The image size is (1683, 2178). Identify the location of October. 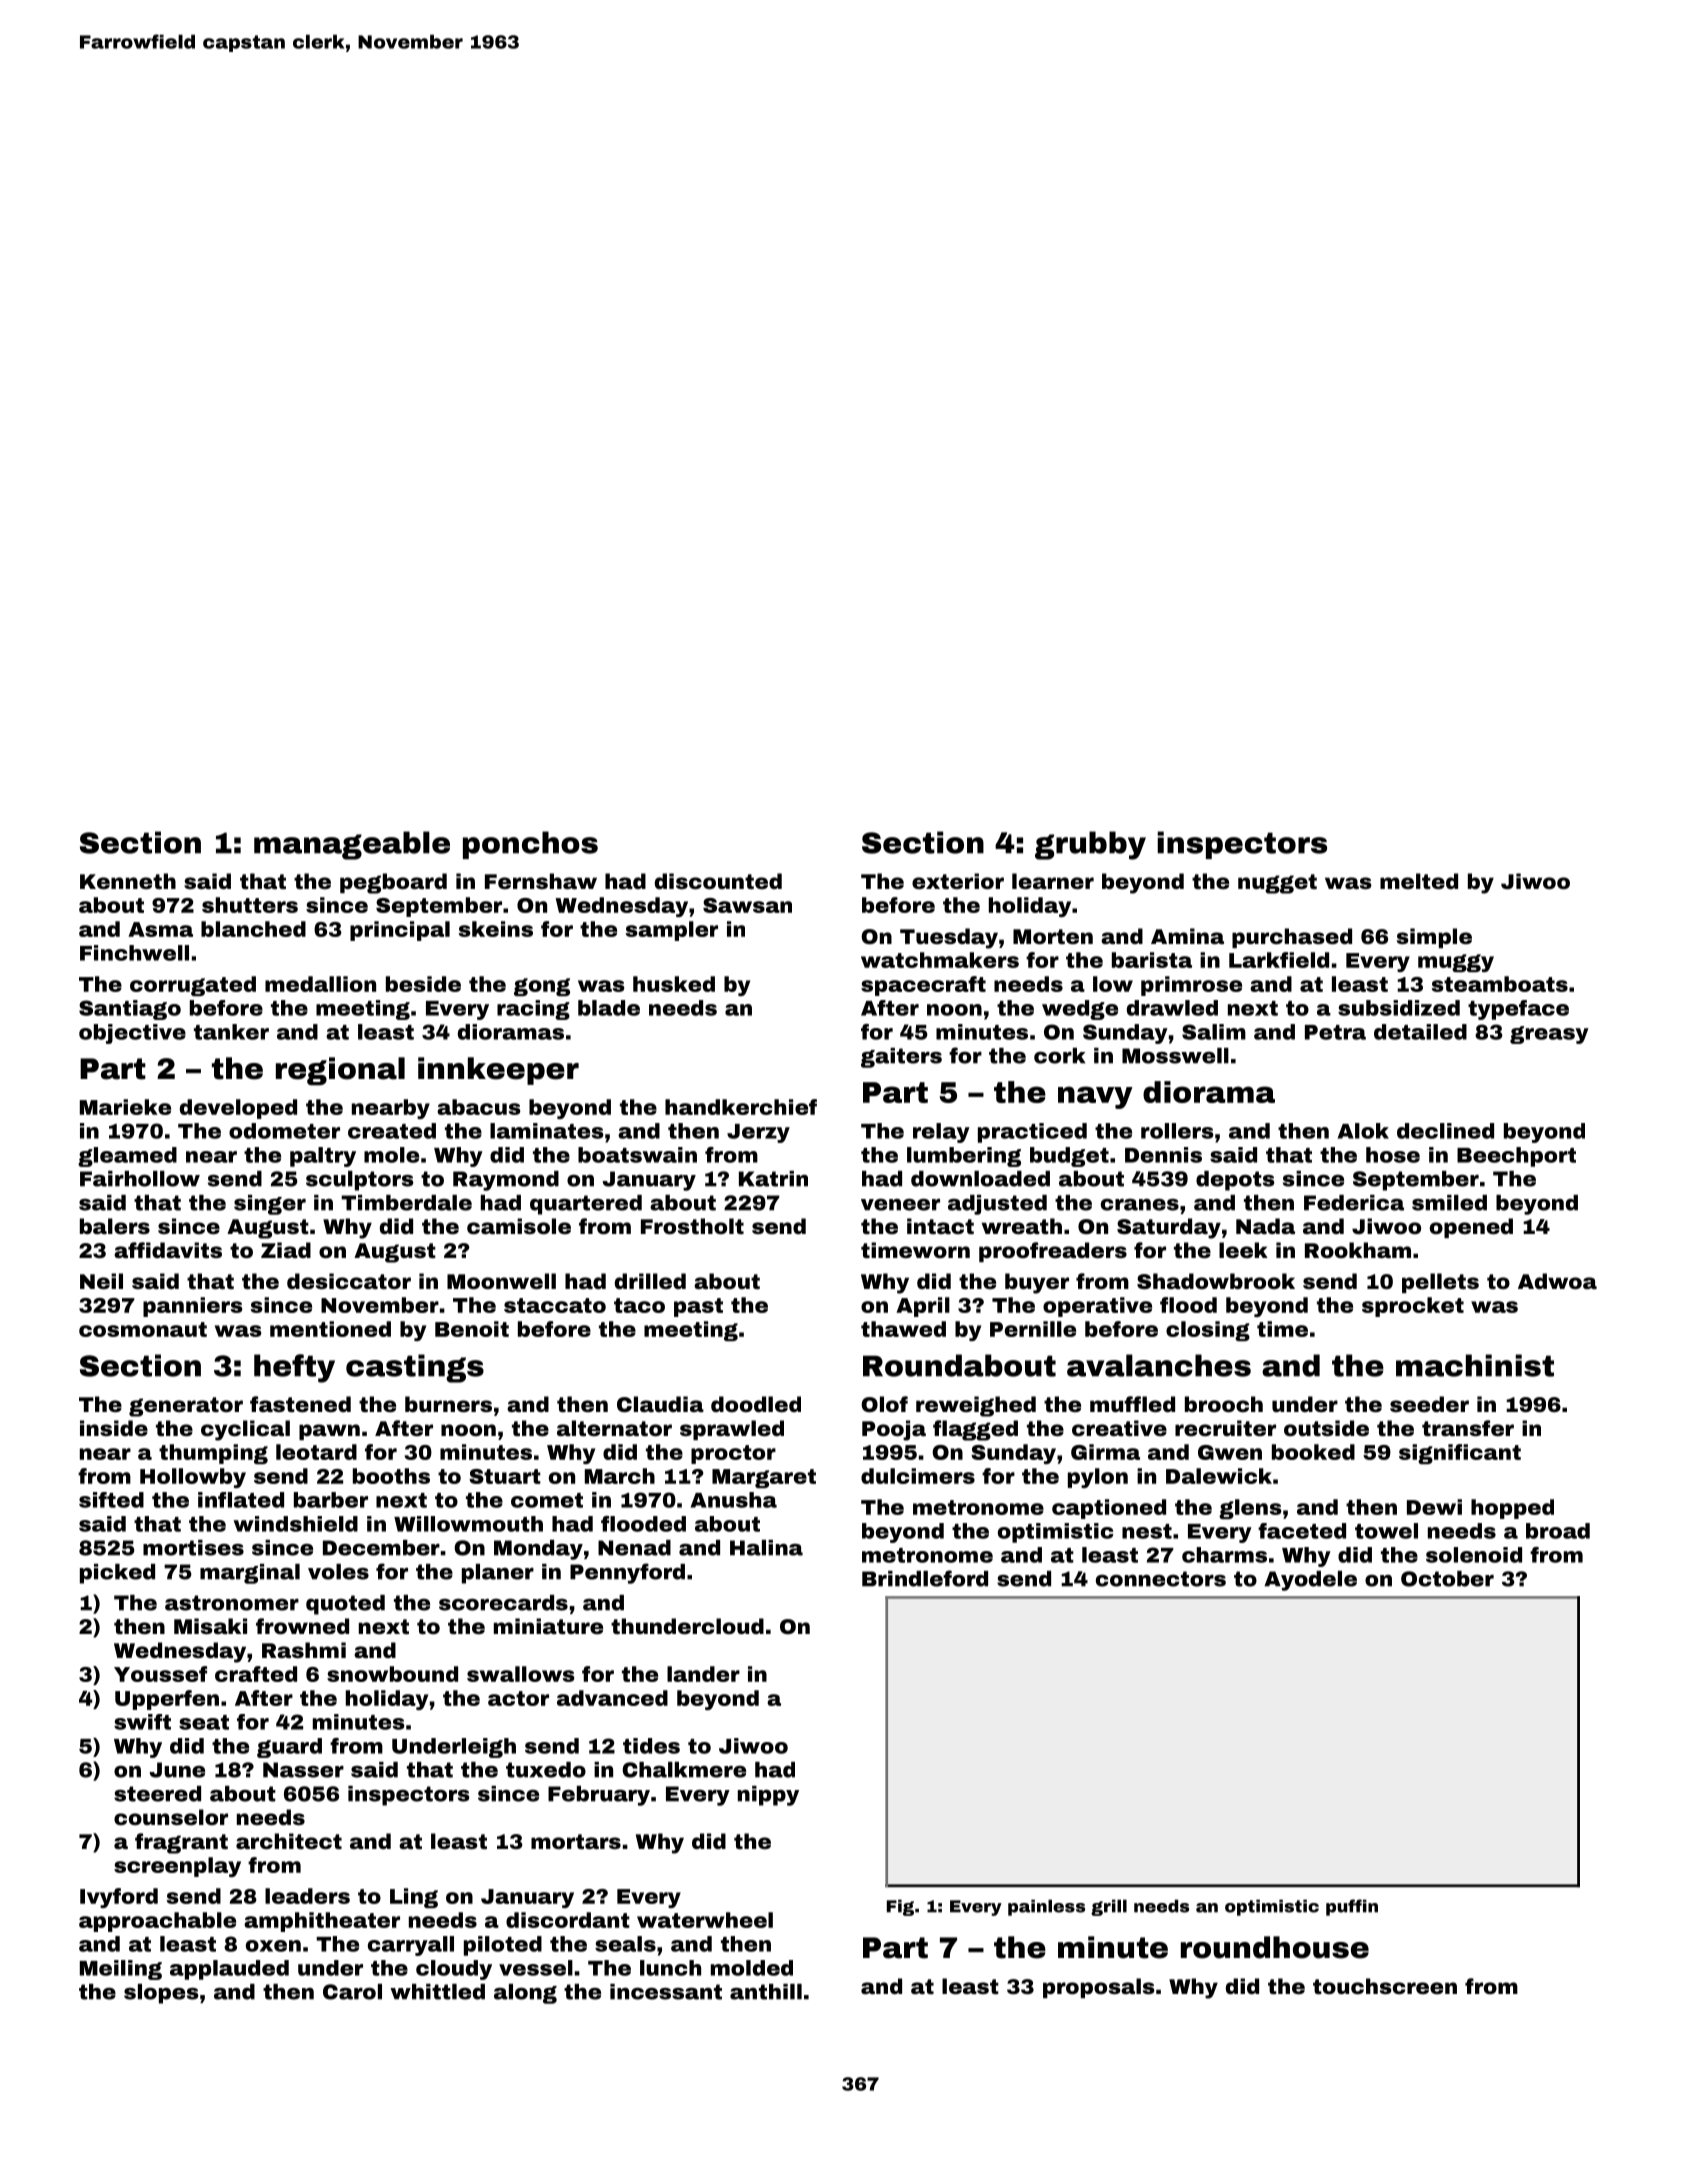
(1447, 1579).
